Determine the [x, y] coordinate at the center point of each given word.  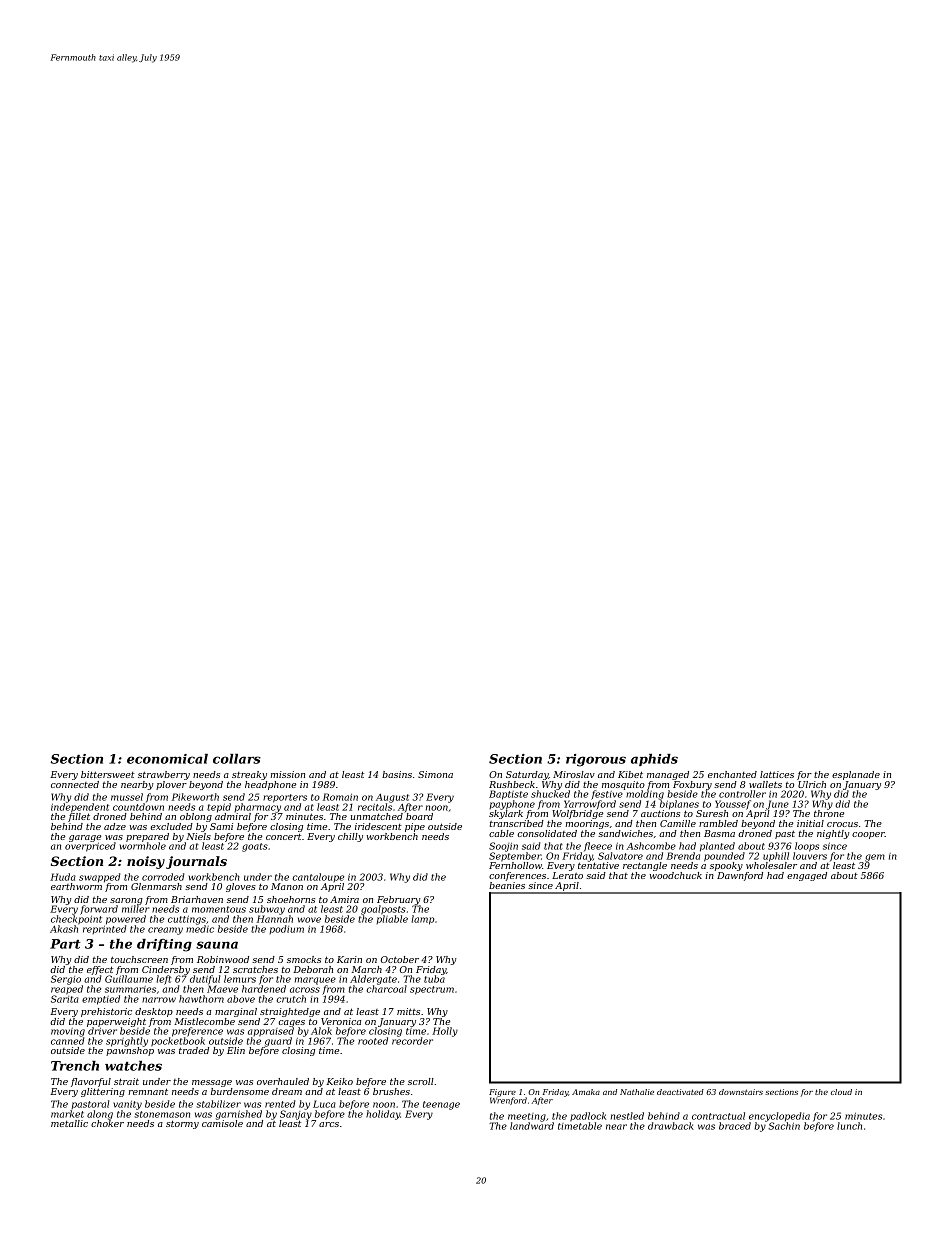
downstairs [741, 1092]
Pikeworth [195, 797]
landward [532, 1126]
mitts [408, 1011]
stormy [182, 1124]
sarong [126, 901]
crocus [842, 824]
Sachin [784, 1126]
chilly [350, 837]
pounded [724, 857]
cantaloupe [318, 877]
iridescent [378, 826]
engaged [807, 876]
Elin [236, 1050]
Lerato [567, 875]
